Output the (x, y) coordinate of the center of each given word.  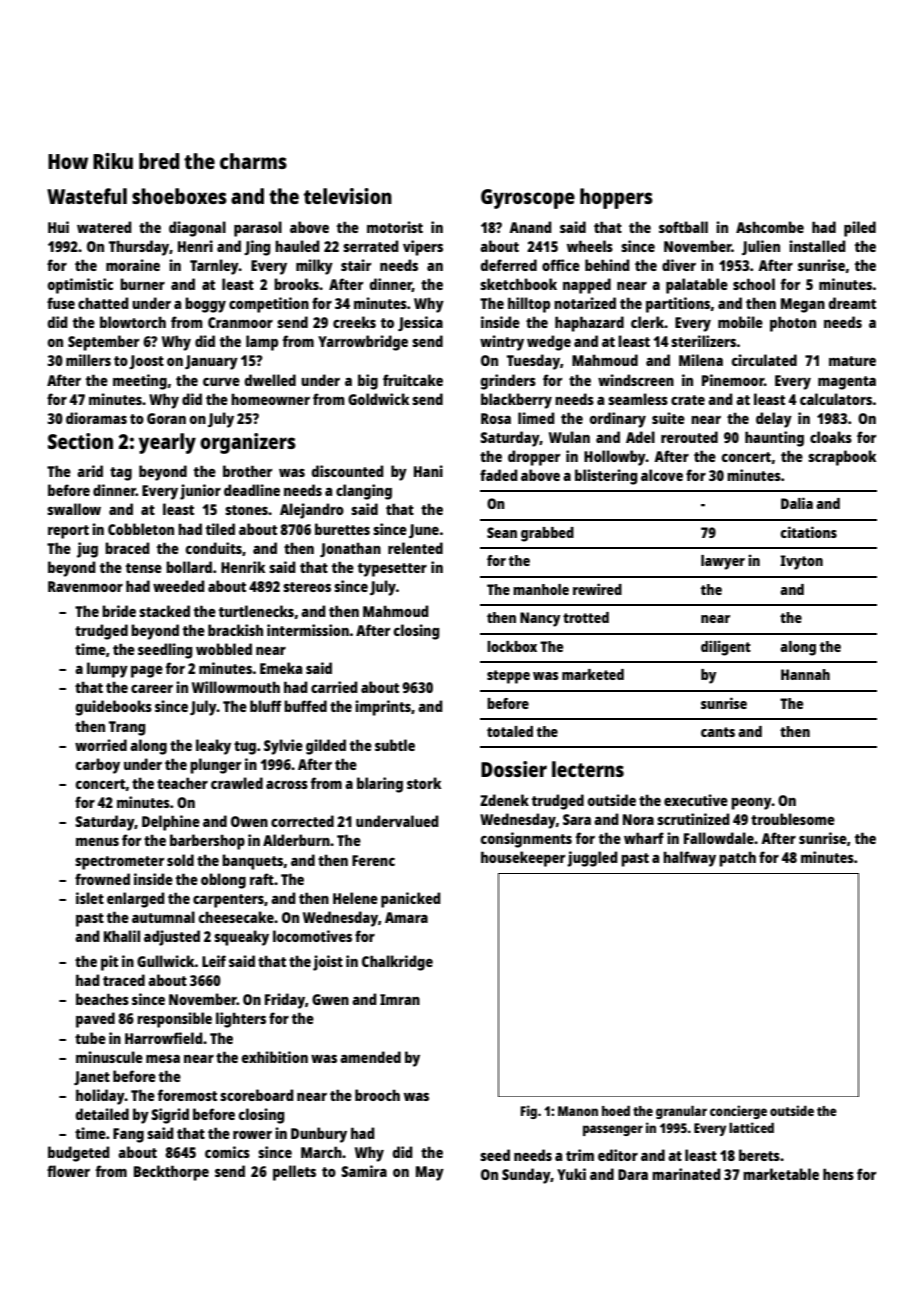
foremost (187, 1095)
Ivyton (801, 562)
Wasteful (87, 196)
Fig (529, 1112)
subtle (395, 745)
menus (97, 842)
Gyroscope (528, 199)
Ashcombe (770, 227)
